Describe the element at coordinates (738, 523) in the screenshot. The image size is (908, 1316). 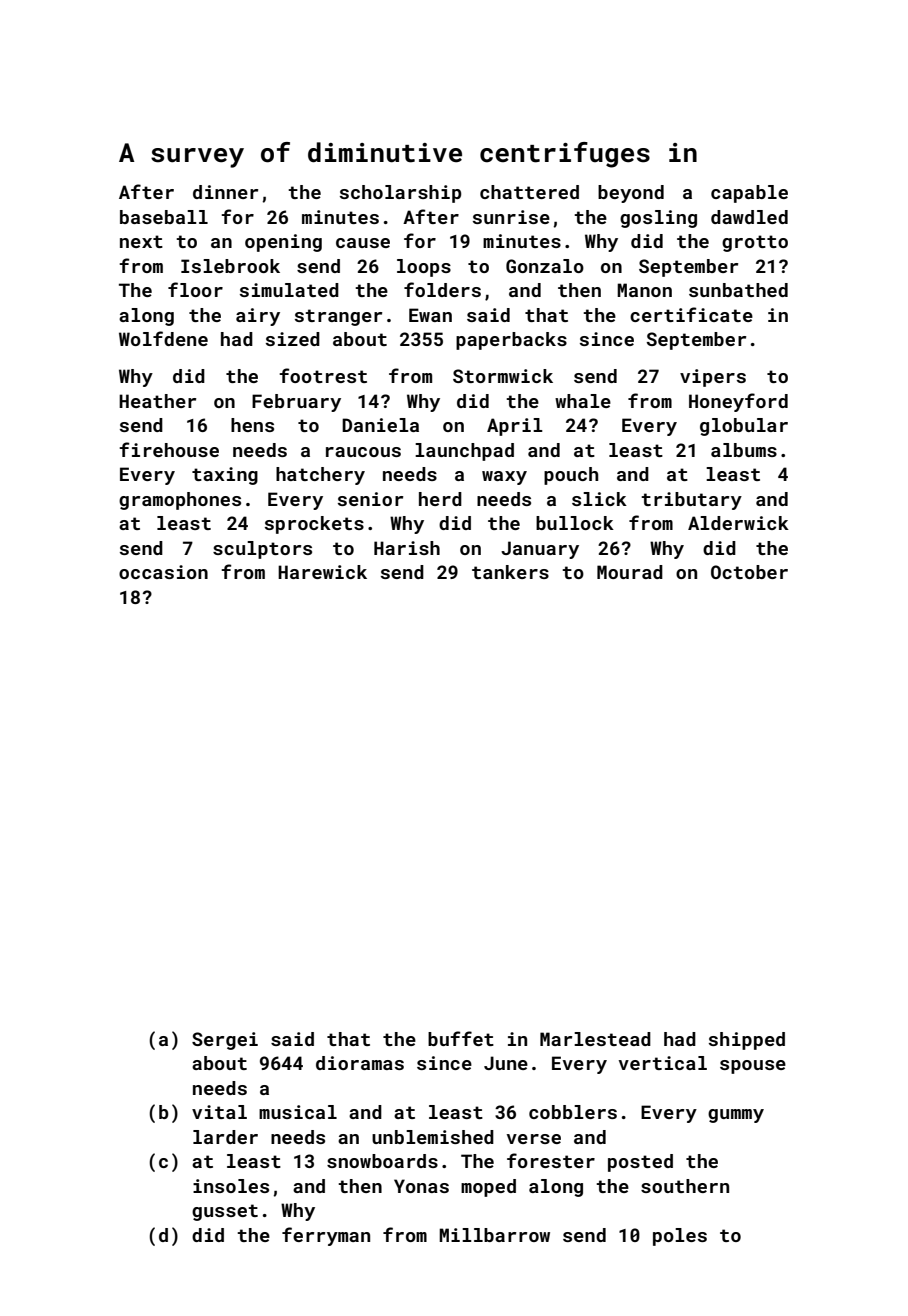
I see `Alderwick` at that location.
